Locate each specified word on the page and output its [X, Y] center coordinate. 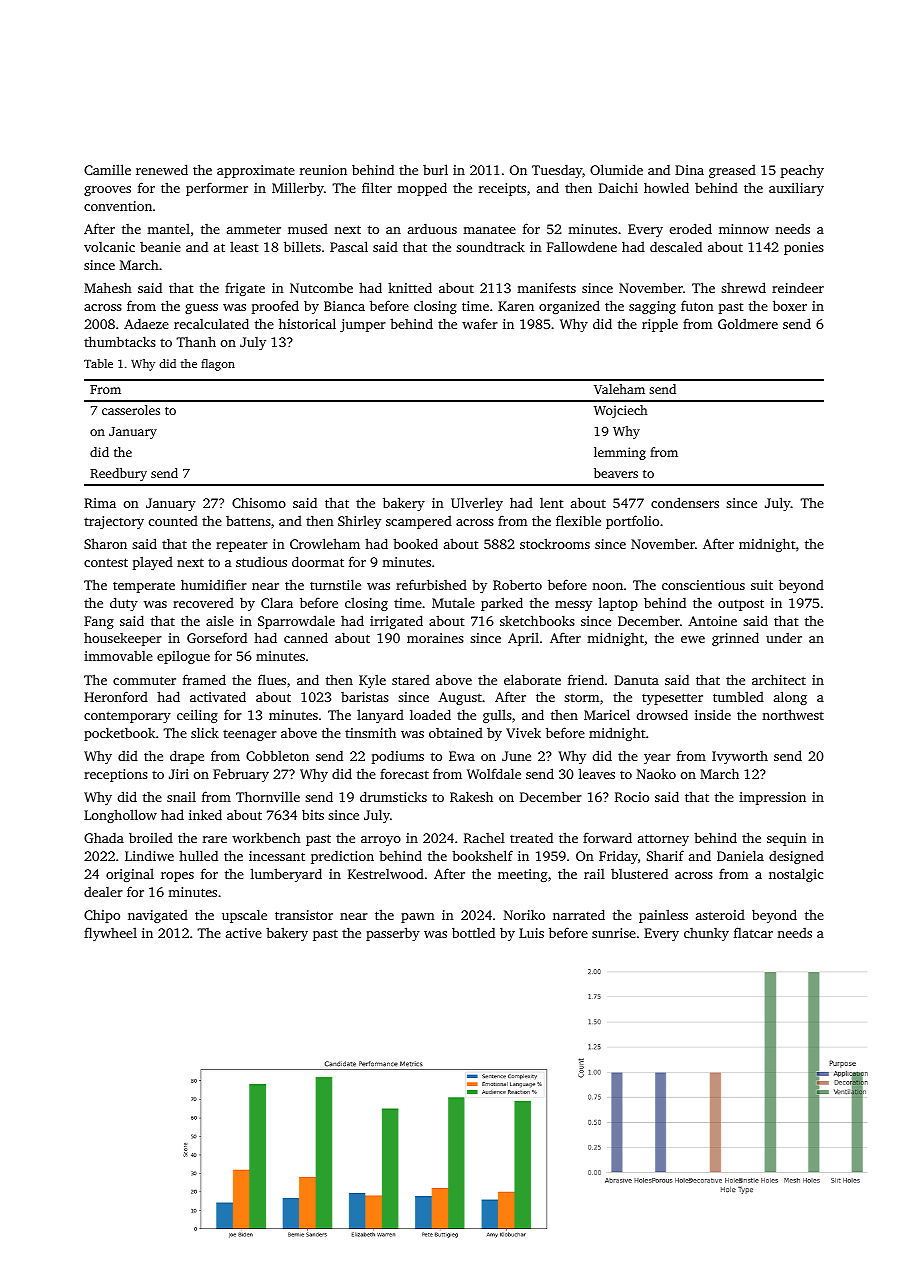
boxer [790, 305]
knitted [410, 287]
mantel [168, 228]
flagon [218, 365]
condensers [685, 502]
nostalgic [796, 875]
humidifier [214, 584]
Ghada [104, 837]
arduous [432, 228]
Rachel [484, 838]
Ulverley [477, 504]
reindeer [798, 287]
